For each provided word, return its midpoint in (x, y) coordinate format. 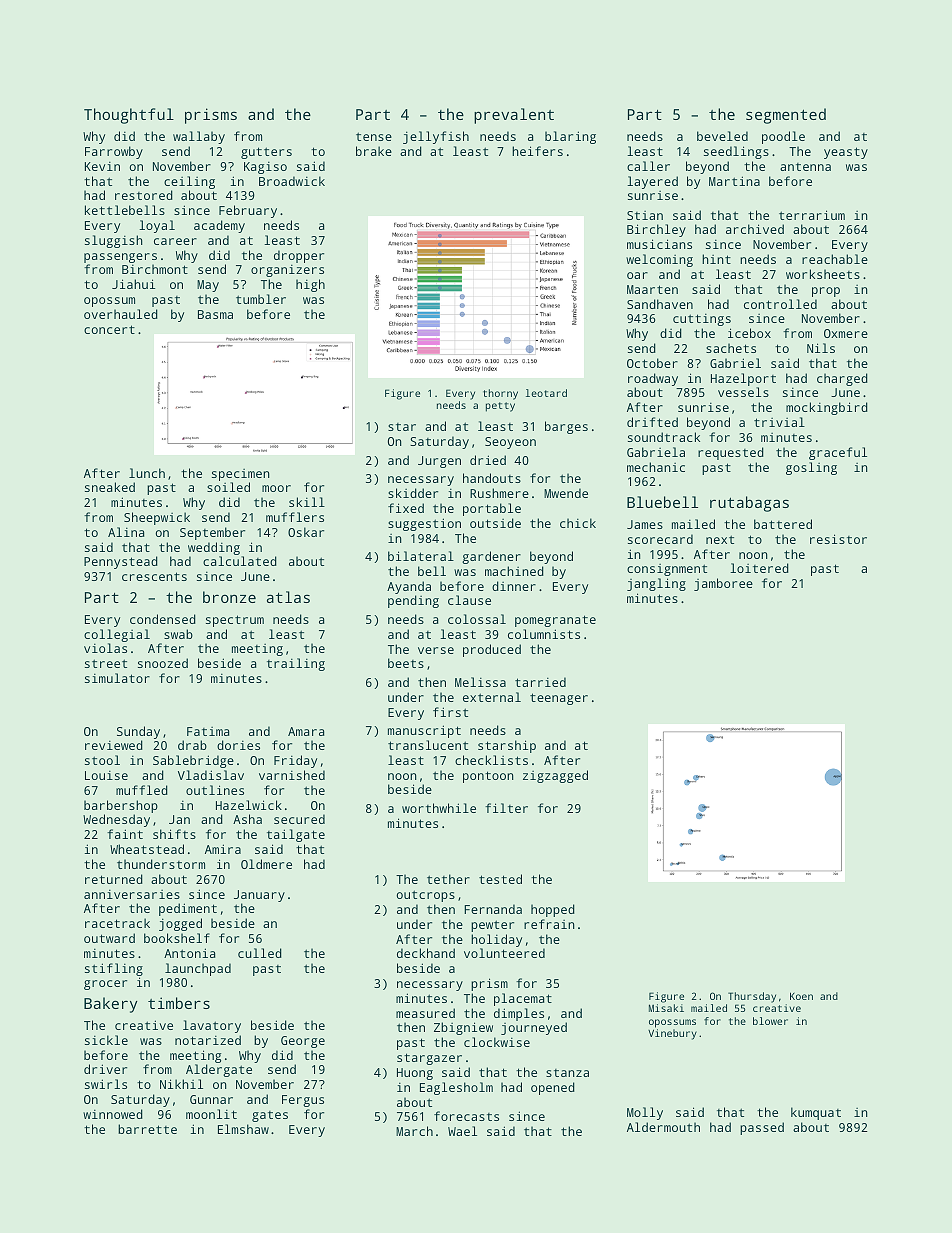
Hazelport (743, 379)
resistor (838, 539)
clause (469, 600)
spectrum (235, 621)
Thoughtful (129, 116)
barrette (147, 1129)
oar (637, 275)
